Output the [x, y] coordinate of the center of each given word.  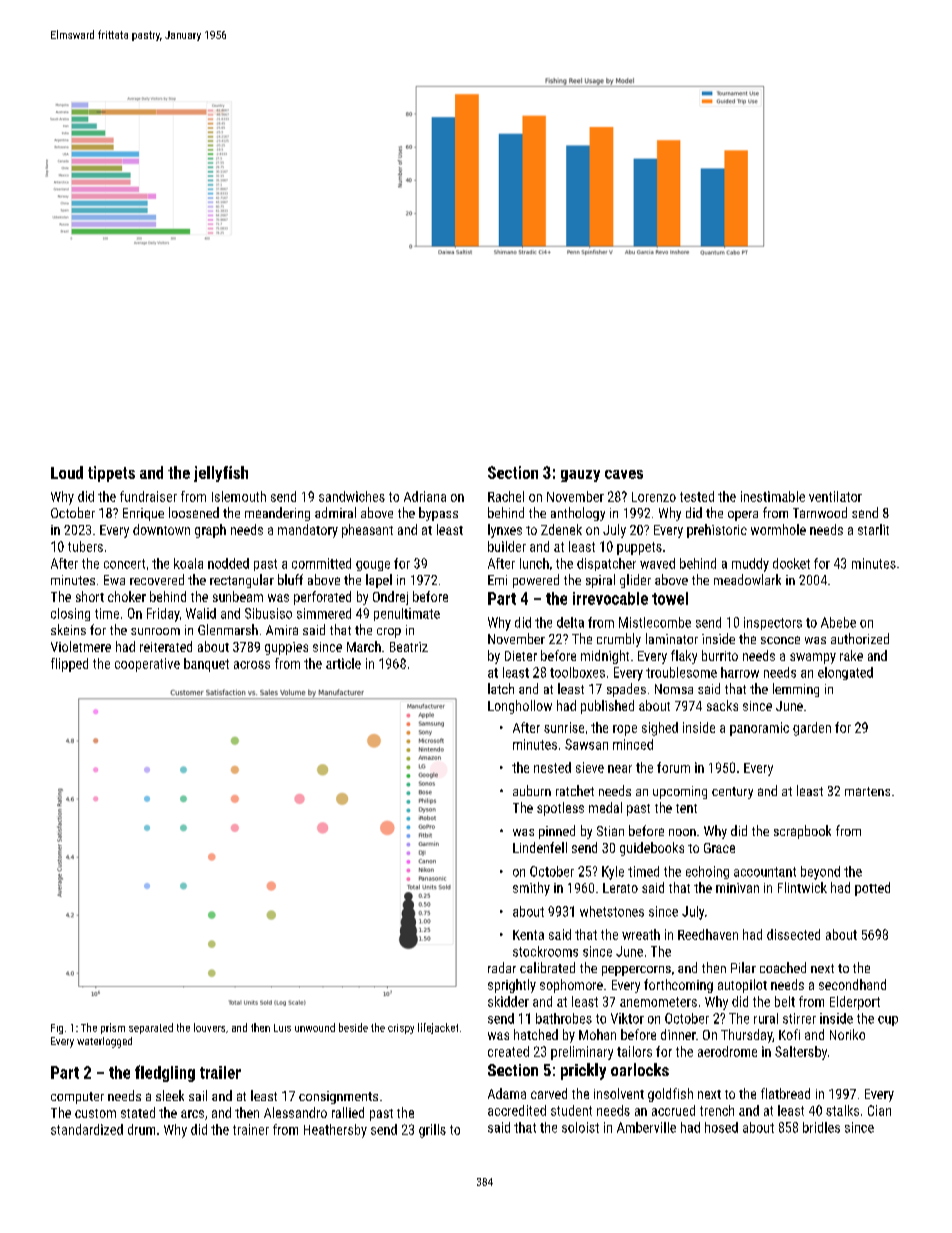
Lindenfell [540, 847]
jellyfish [221, 474]
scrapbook [802, 832]
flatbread [785, 1093]
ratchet [575, 790]
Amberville [646, 1127]
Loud [67, 472]
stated [138, 1112]
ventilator [835, 496]
